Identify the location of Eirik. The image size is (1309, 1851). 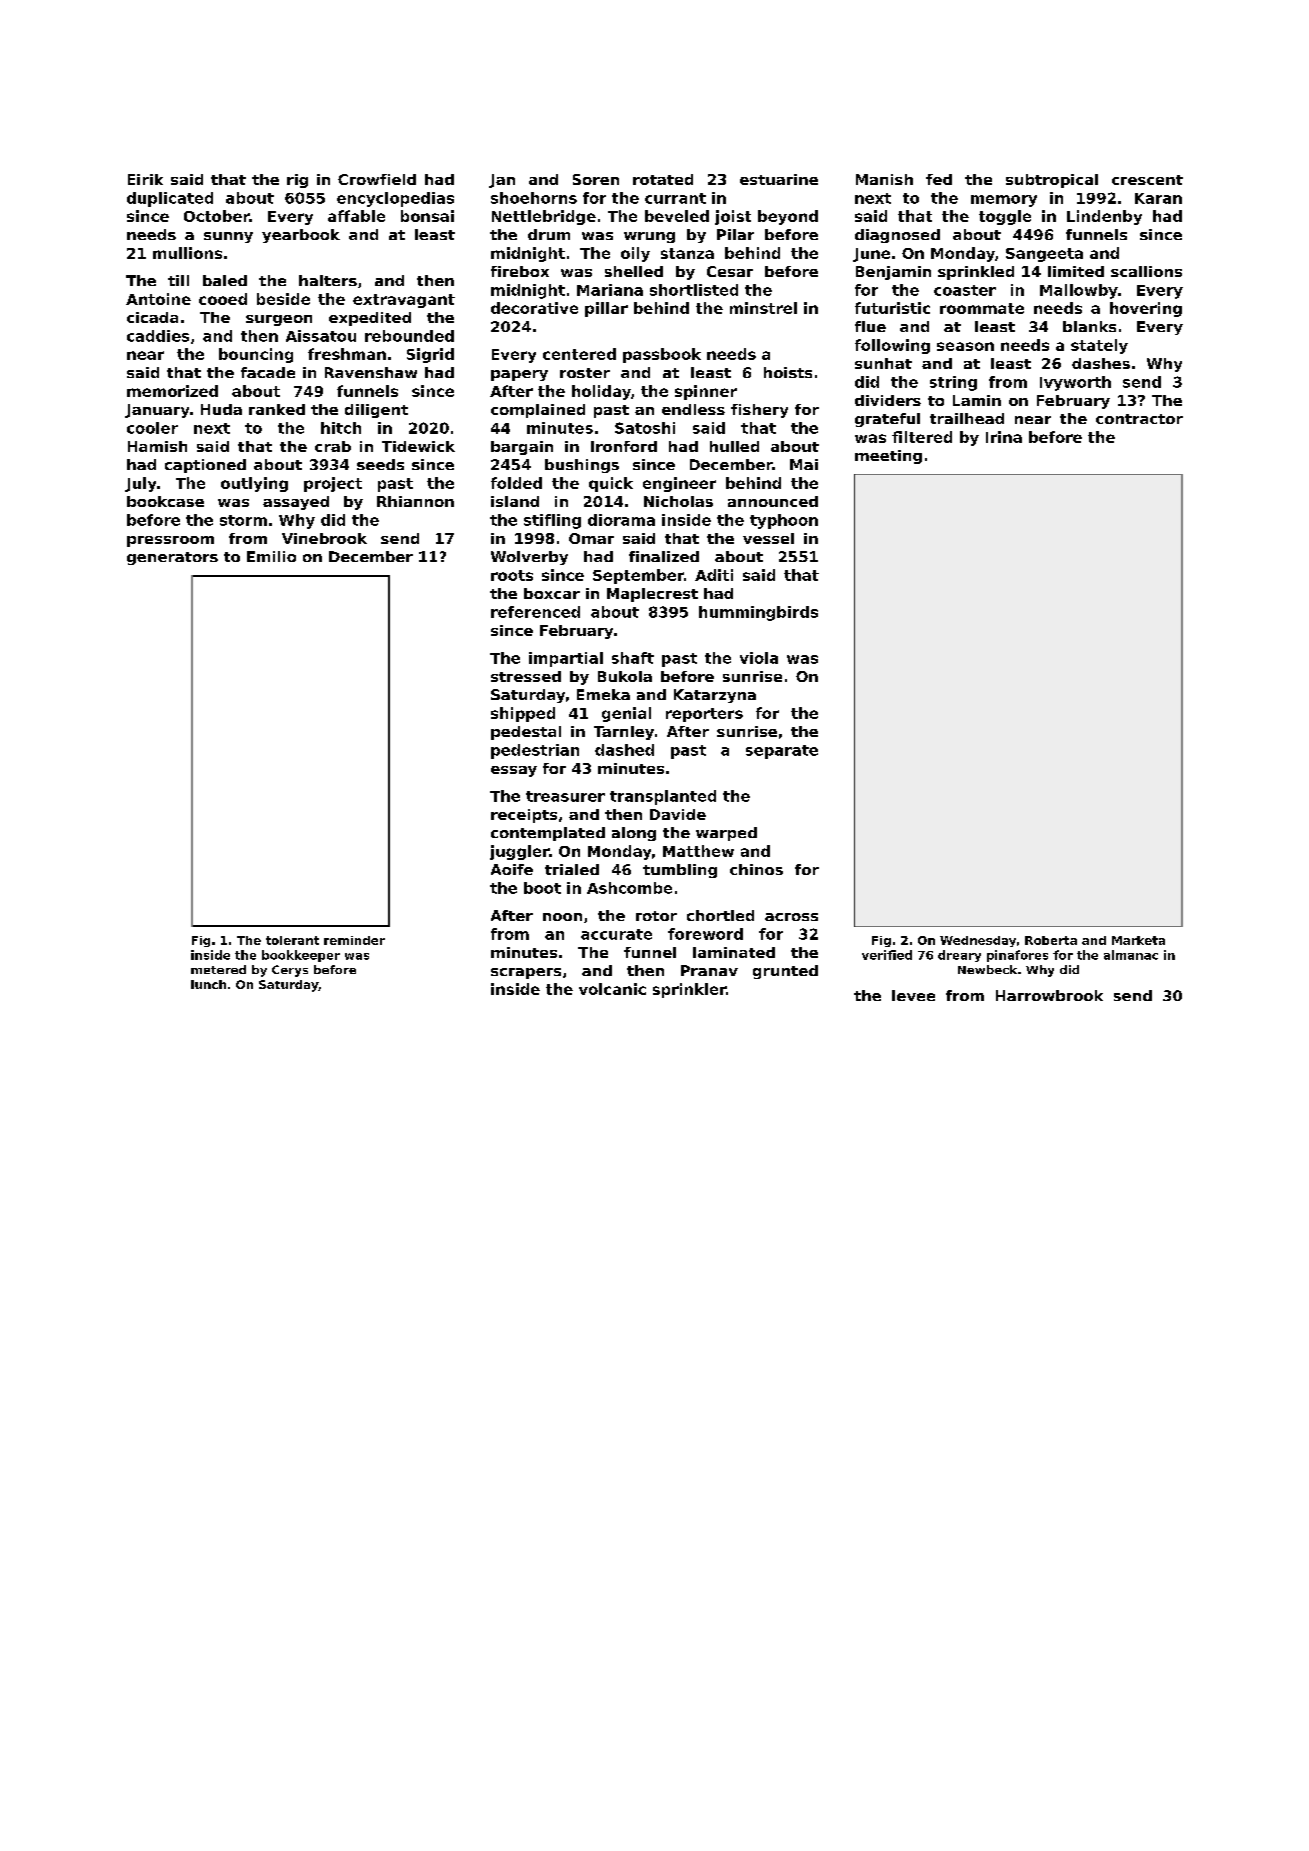
(145, 179).
